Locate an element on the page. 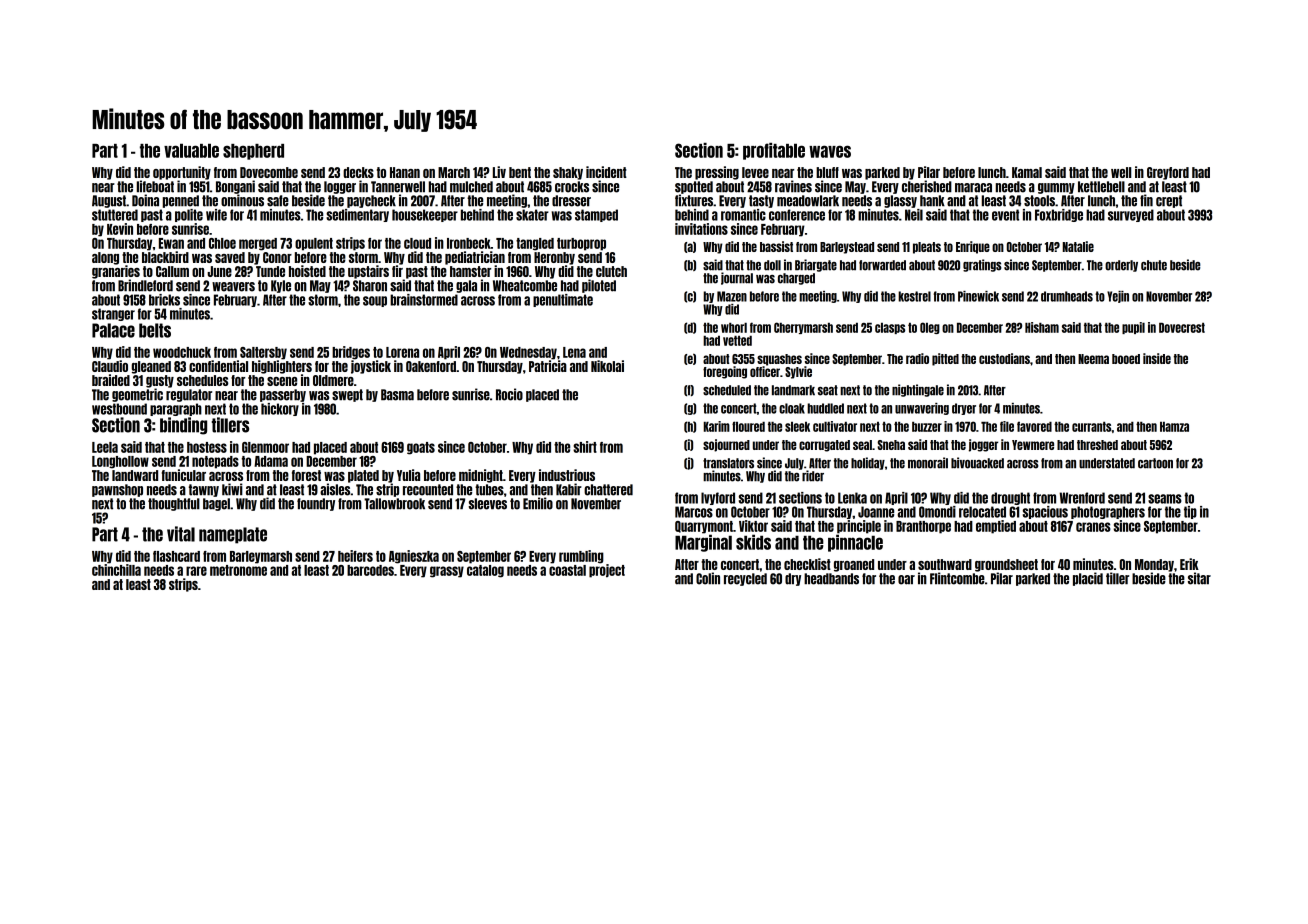 The image size is (1308, 924). Karim is located at coordinates (717, 426).
